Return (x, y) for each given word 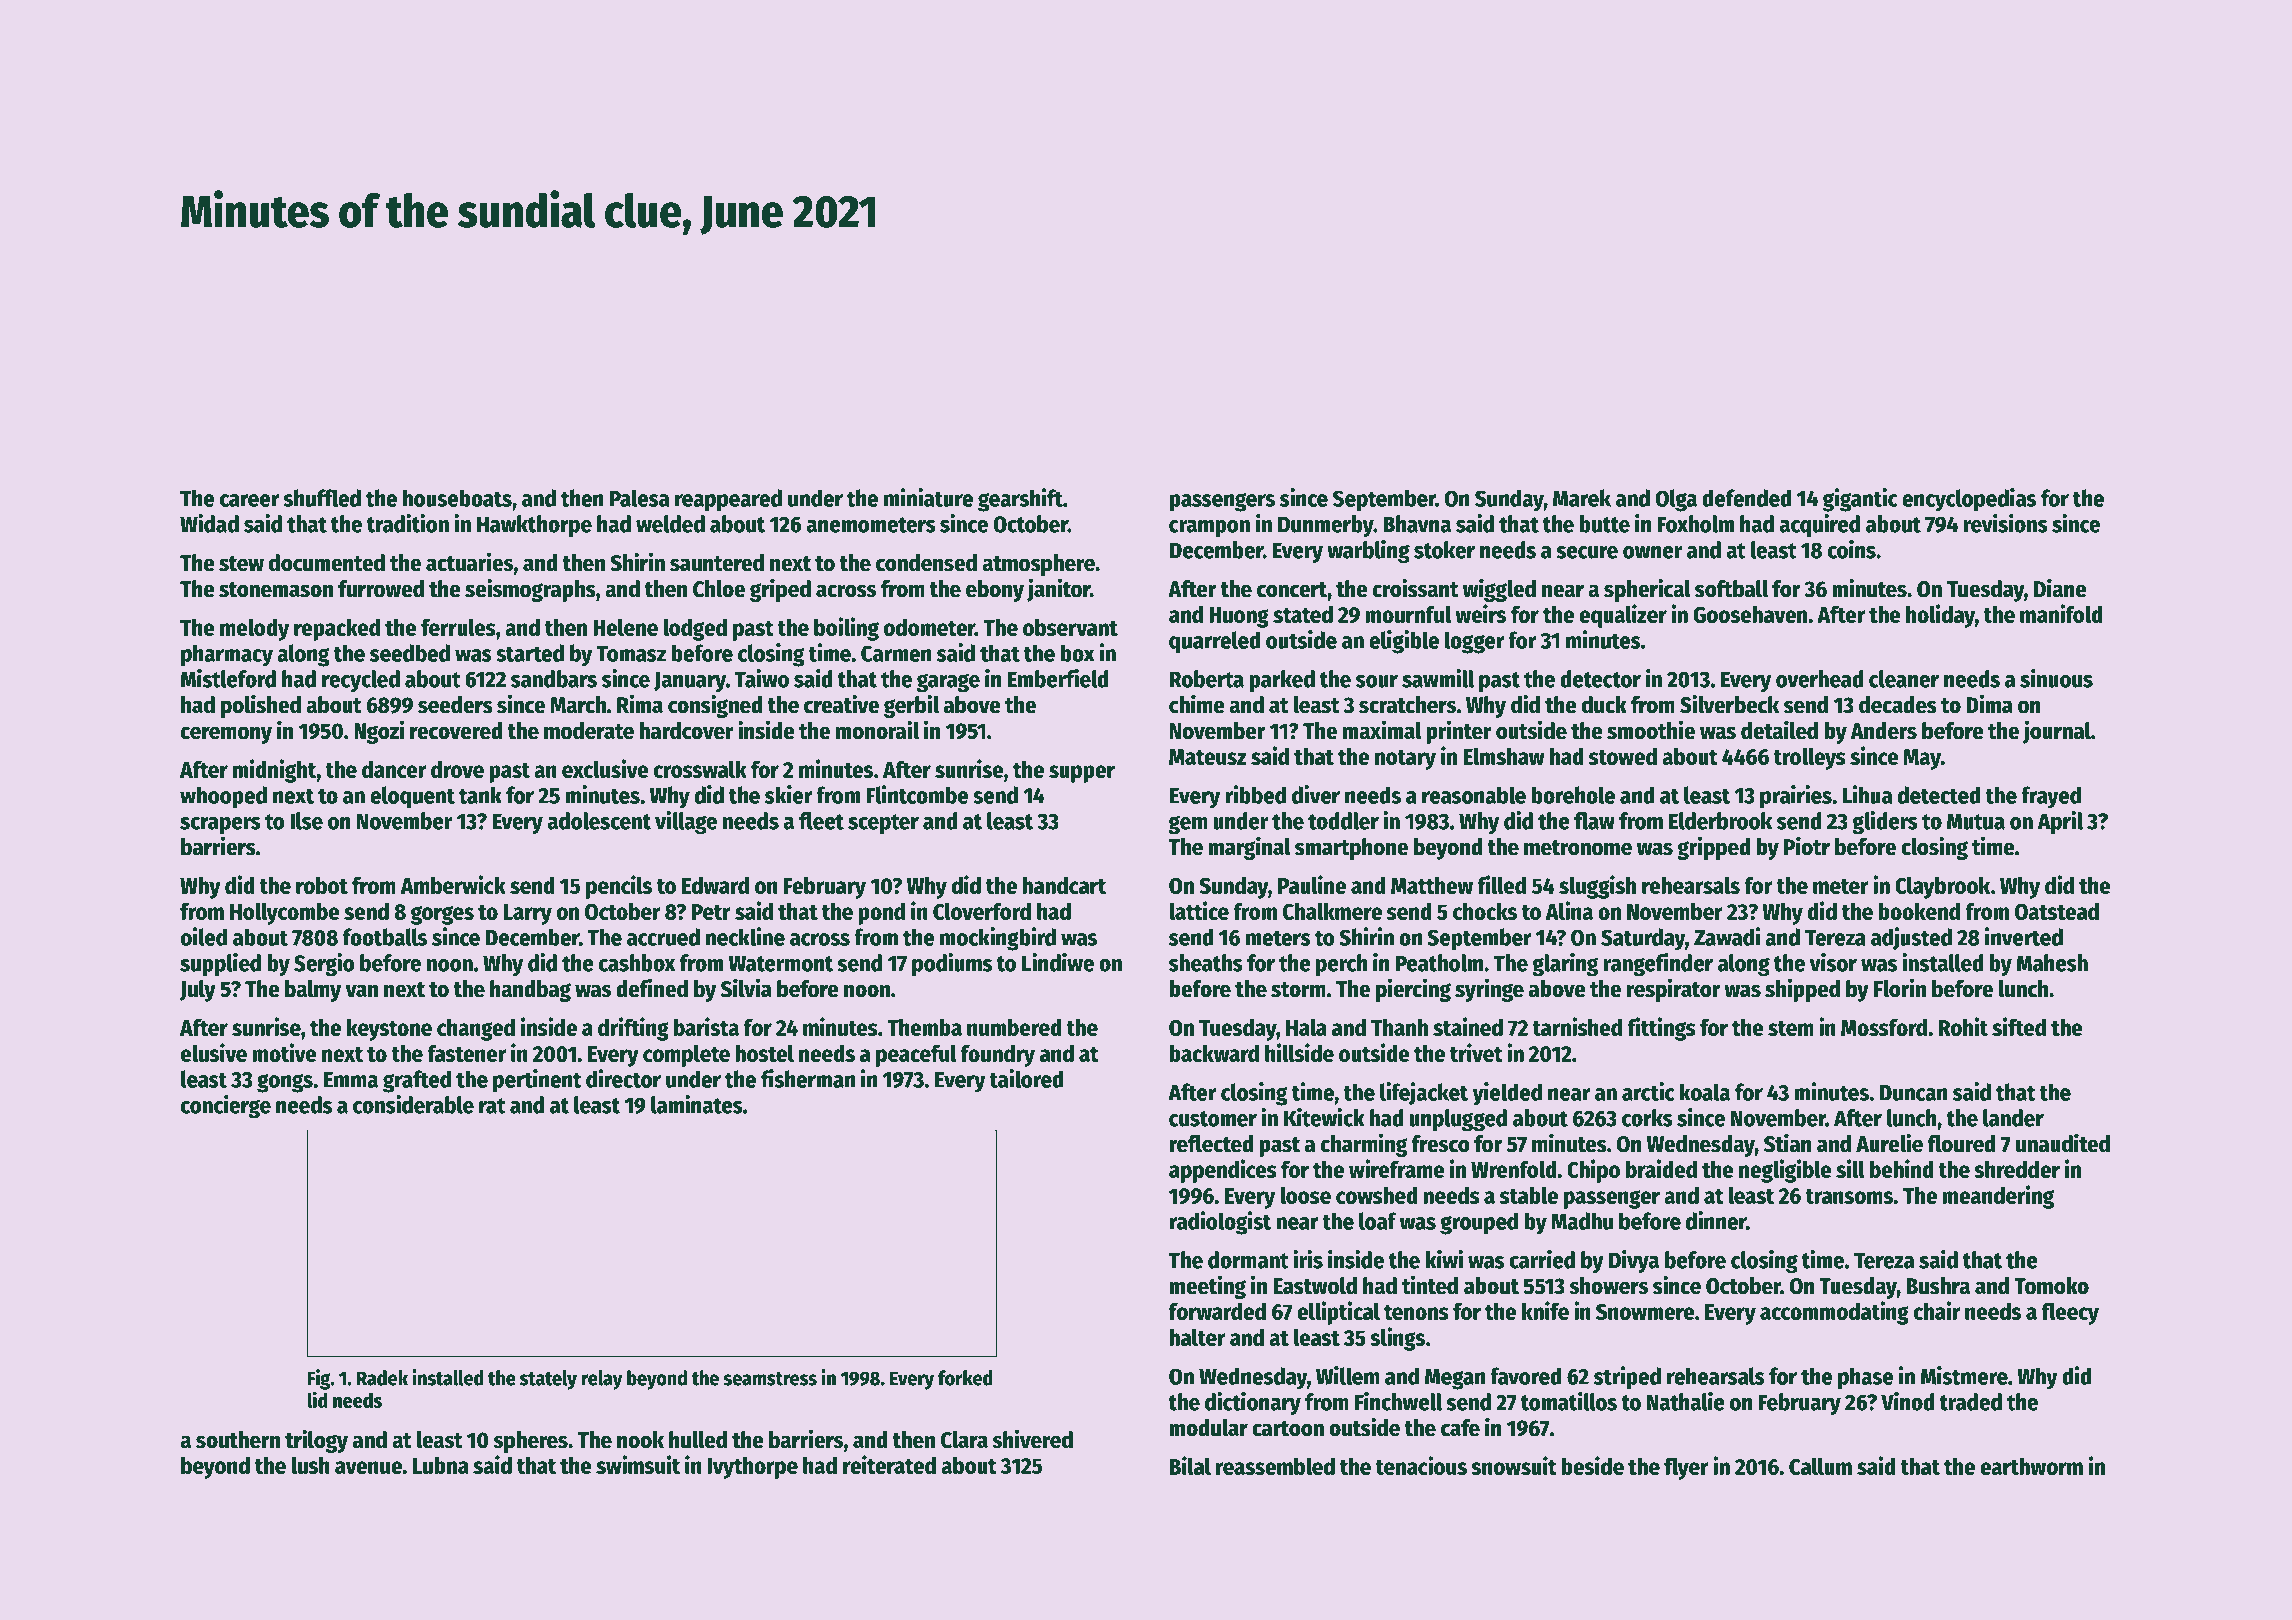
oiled (204, 936)
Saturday (1643, 939)
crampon (1209, 528)
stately (548, 1380)
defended (1747, 498)
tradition (408, 523)
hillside (1299, 1052)
